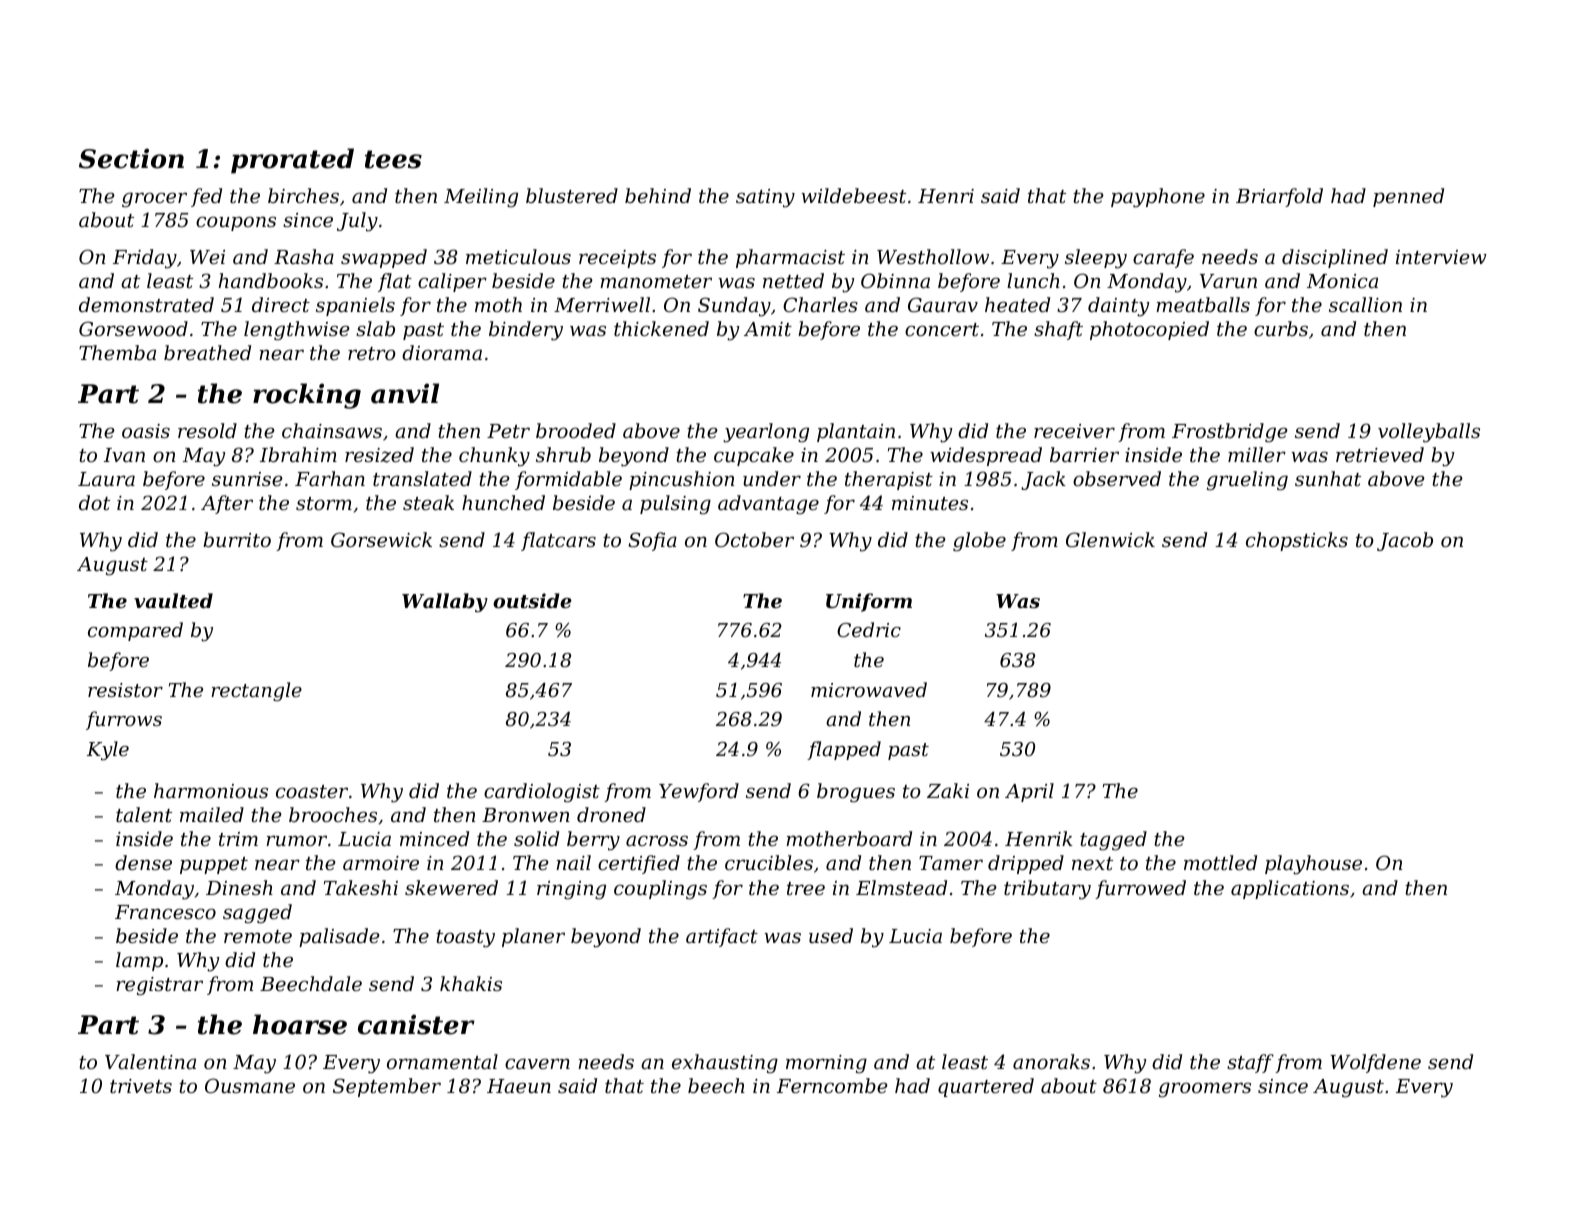  I want to click on Friday, so click(145, 259).
